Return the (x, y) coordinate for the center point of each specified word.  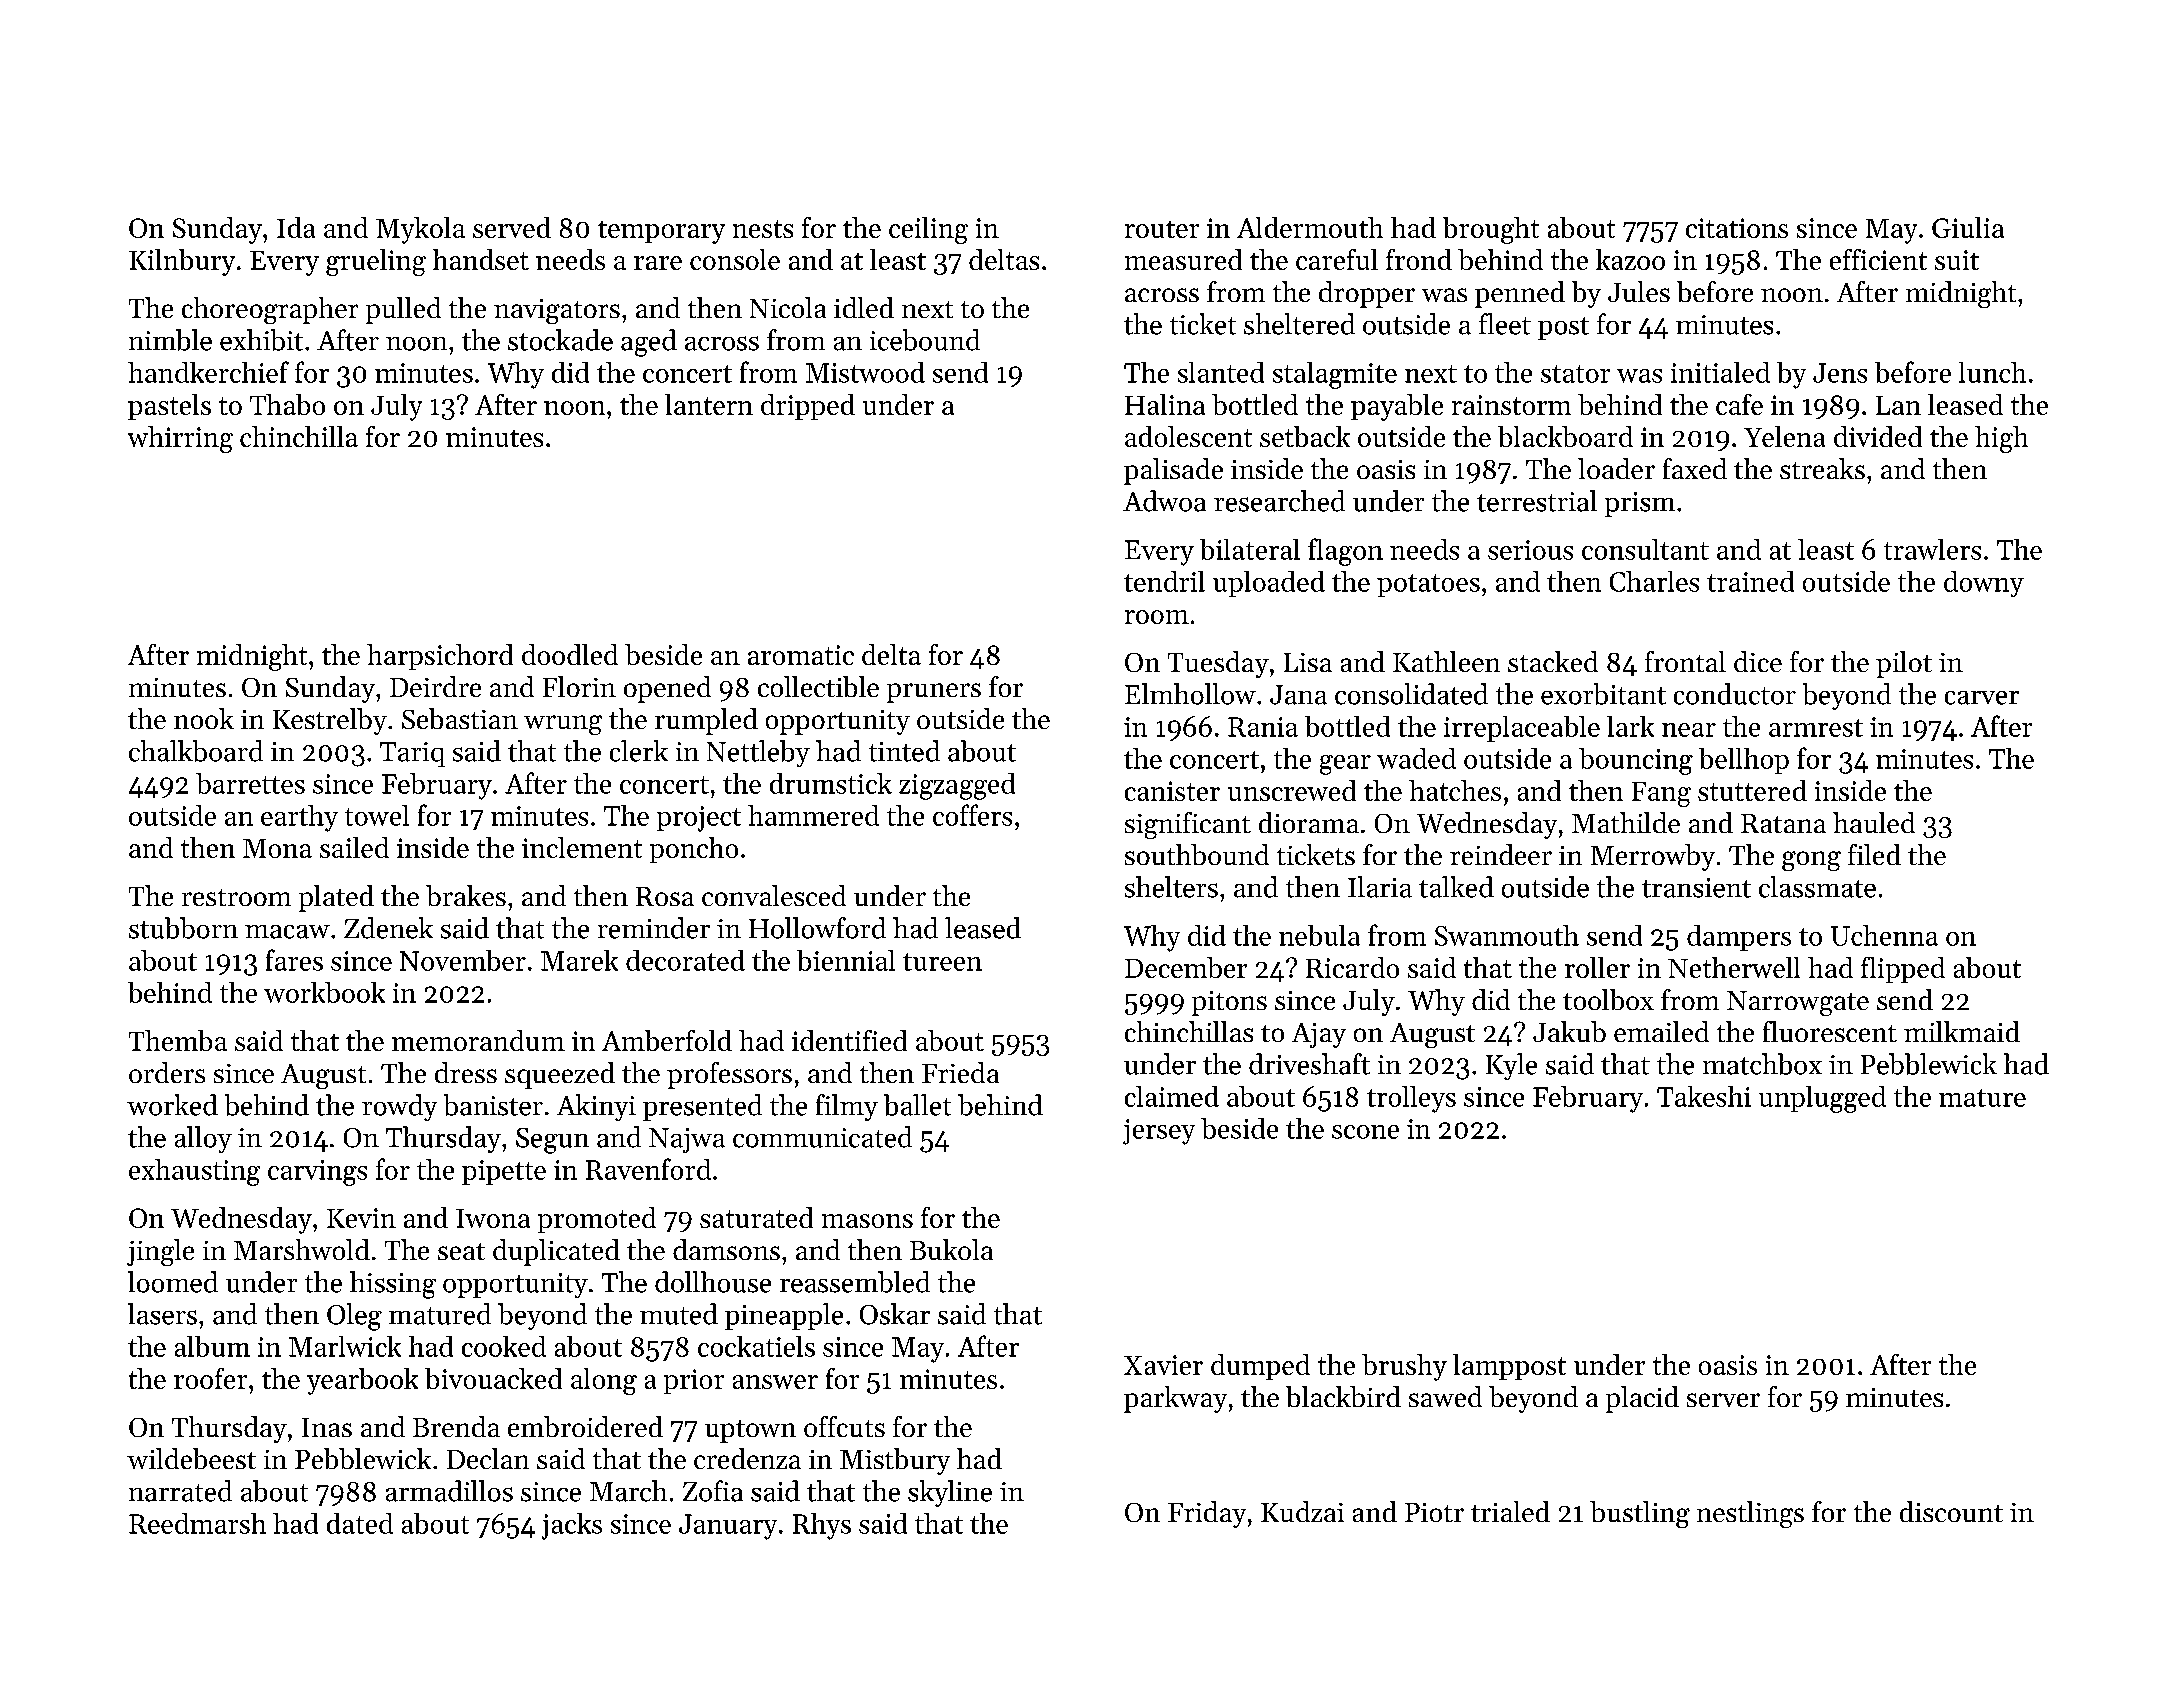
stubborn (183, 928)
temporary (661, 232)
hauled (1874, 822)
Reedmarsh (197, 1523)
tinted (904, 751)
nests (763, 229)
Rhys (822, 1526)
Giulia (1968, 227)
